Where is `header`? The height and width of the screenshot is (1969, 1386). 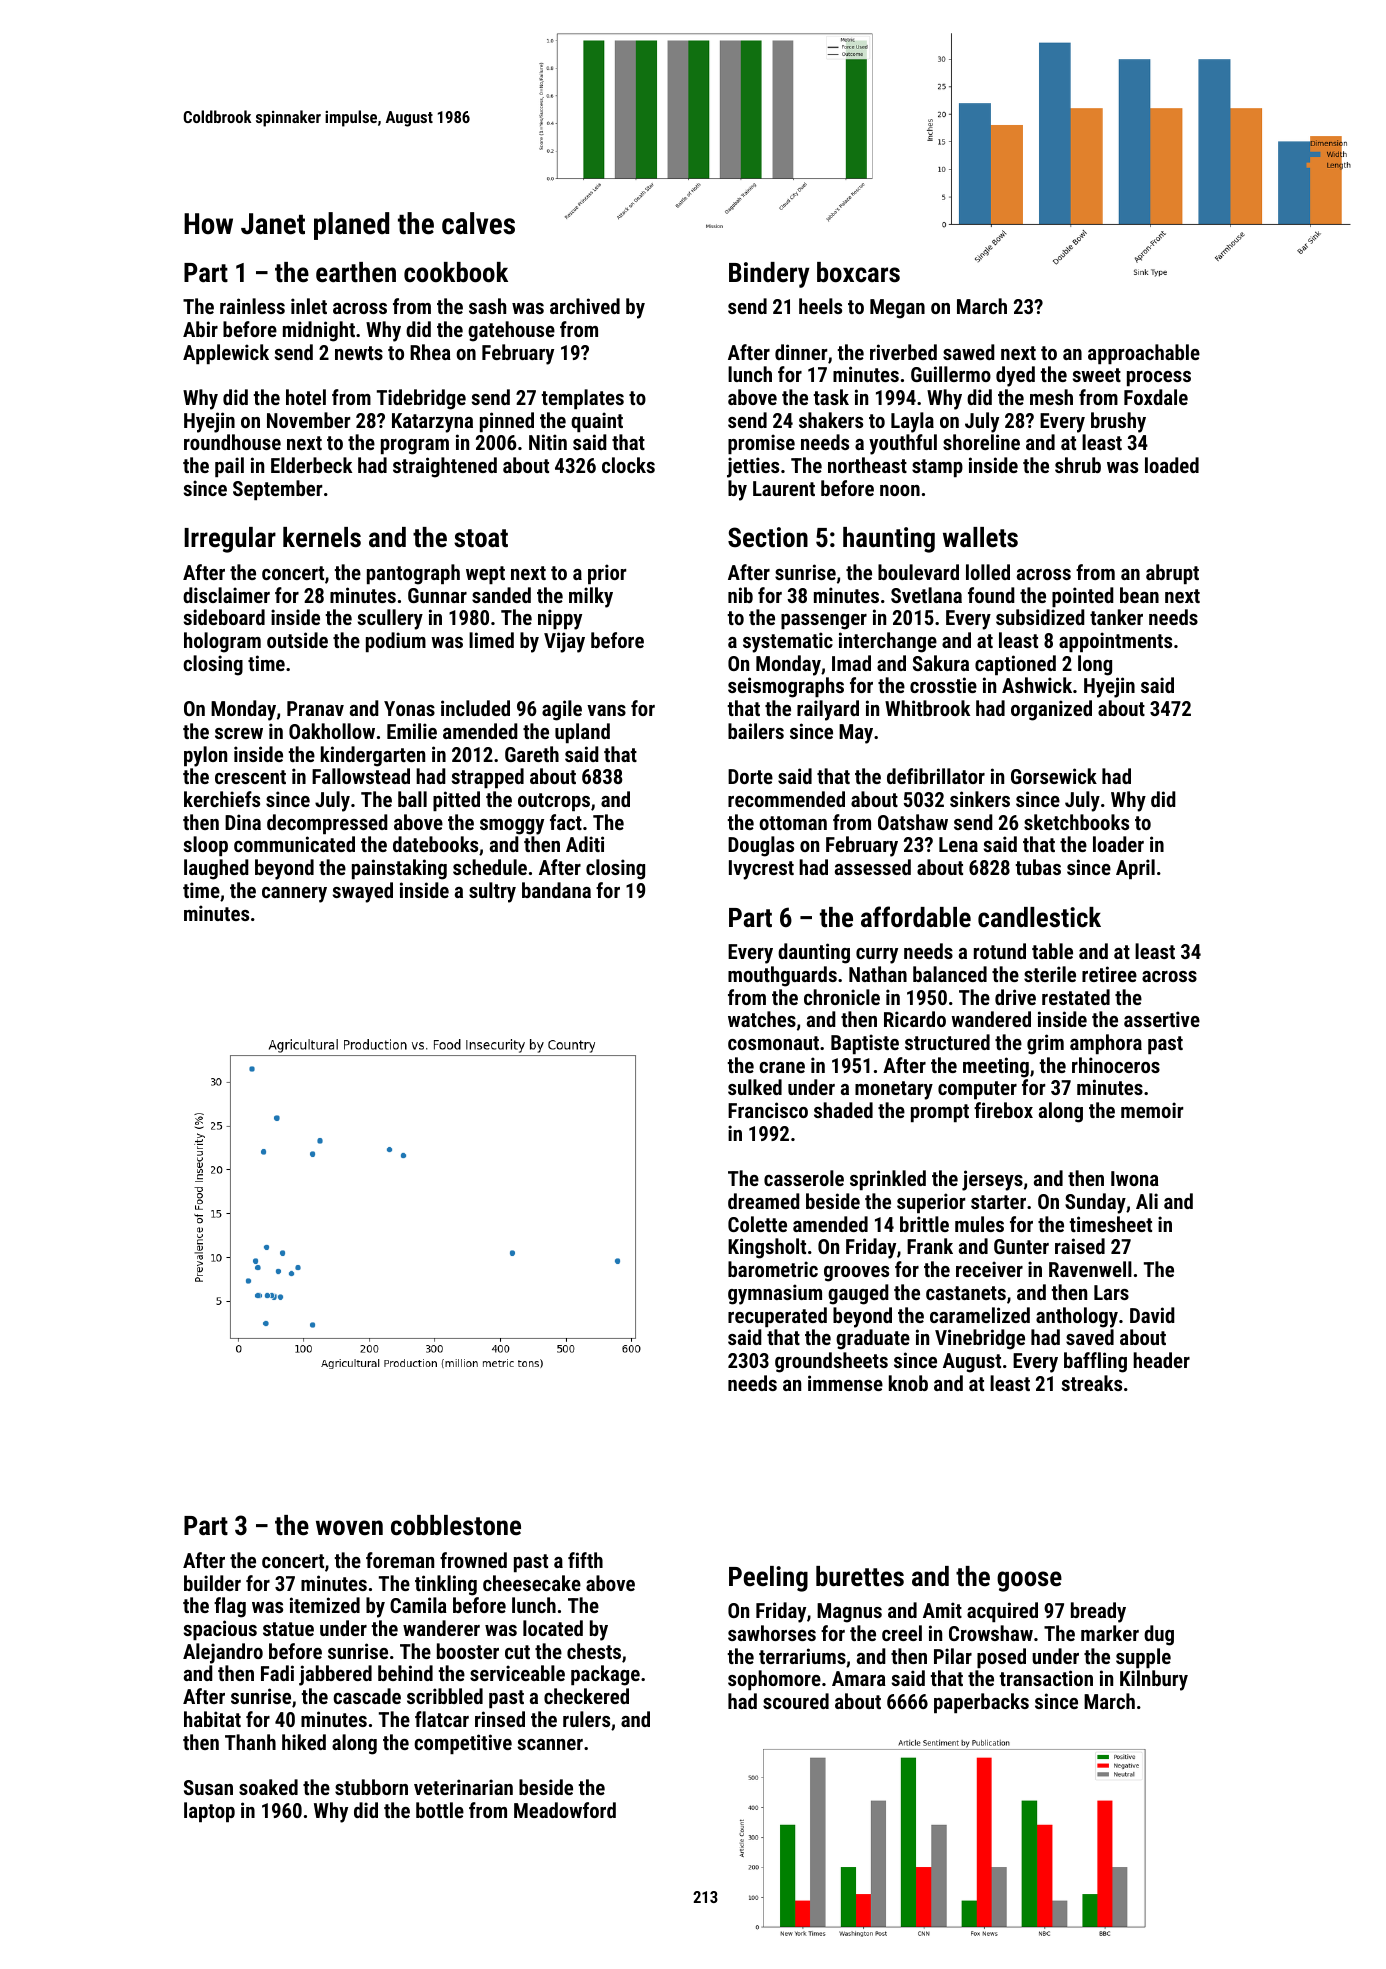
header is located at coordinates (1161, 1360).
